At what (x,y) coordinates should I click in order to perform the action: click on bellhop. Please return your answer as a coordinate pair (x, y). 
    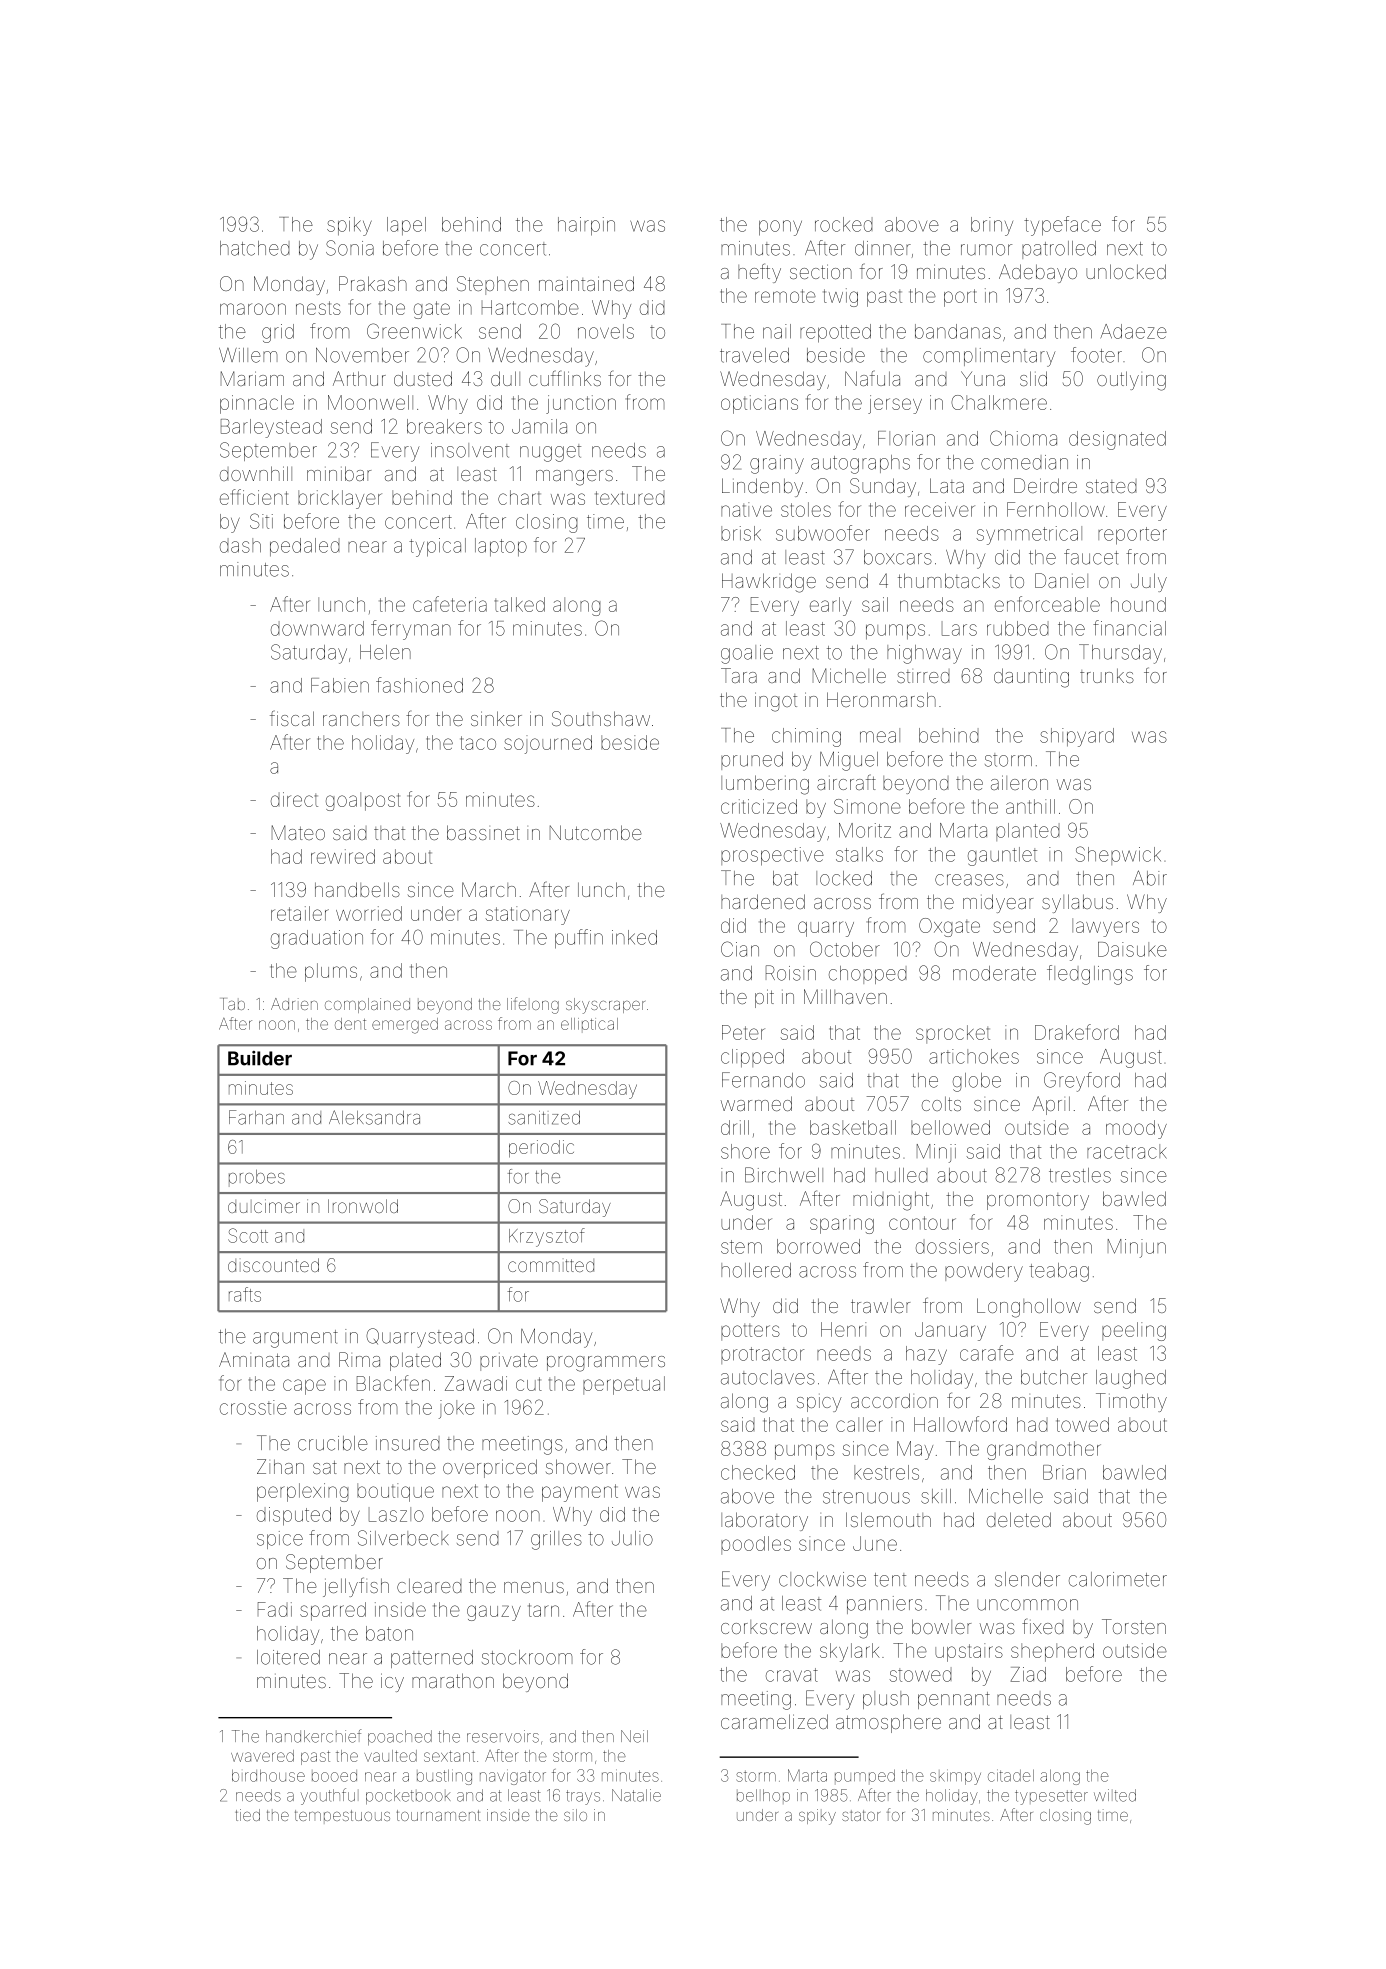
    Looking at the image, I should click on (763, 1795).
